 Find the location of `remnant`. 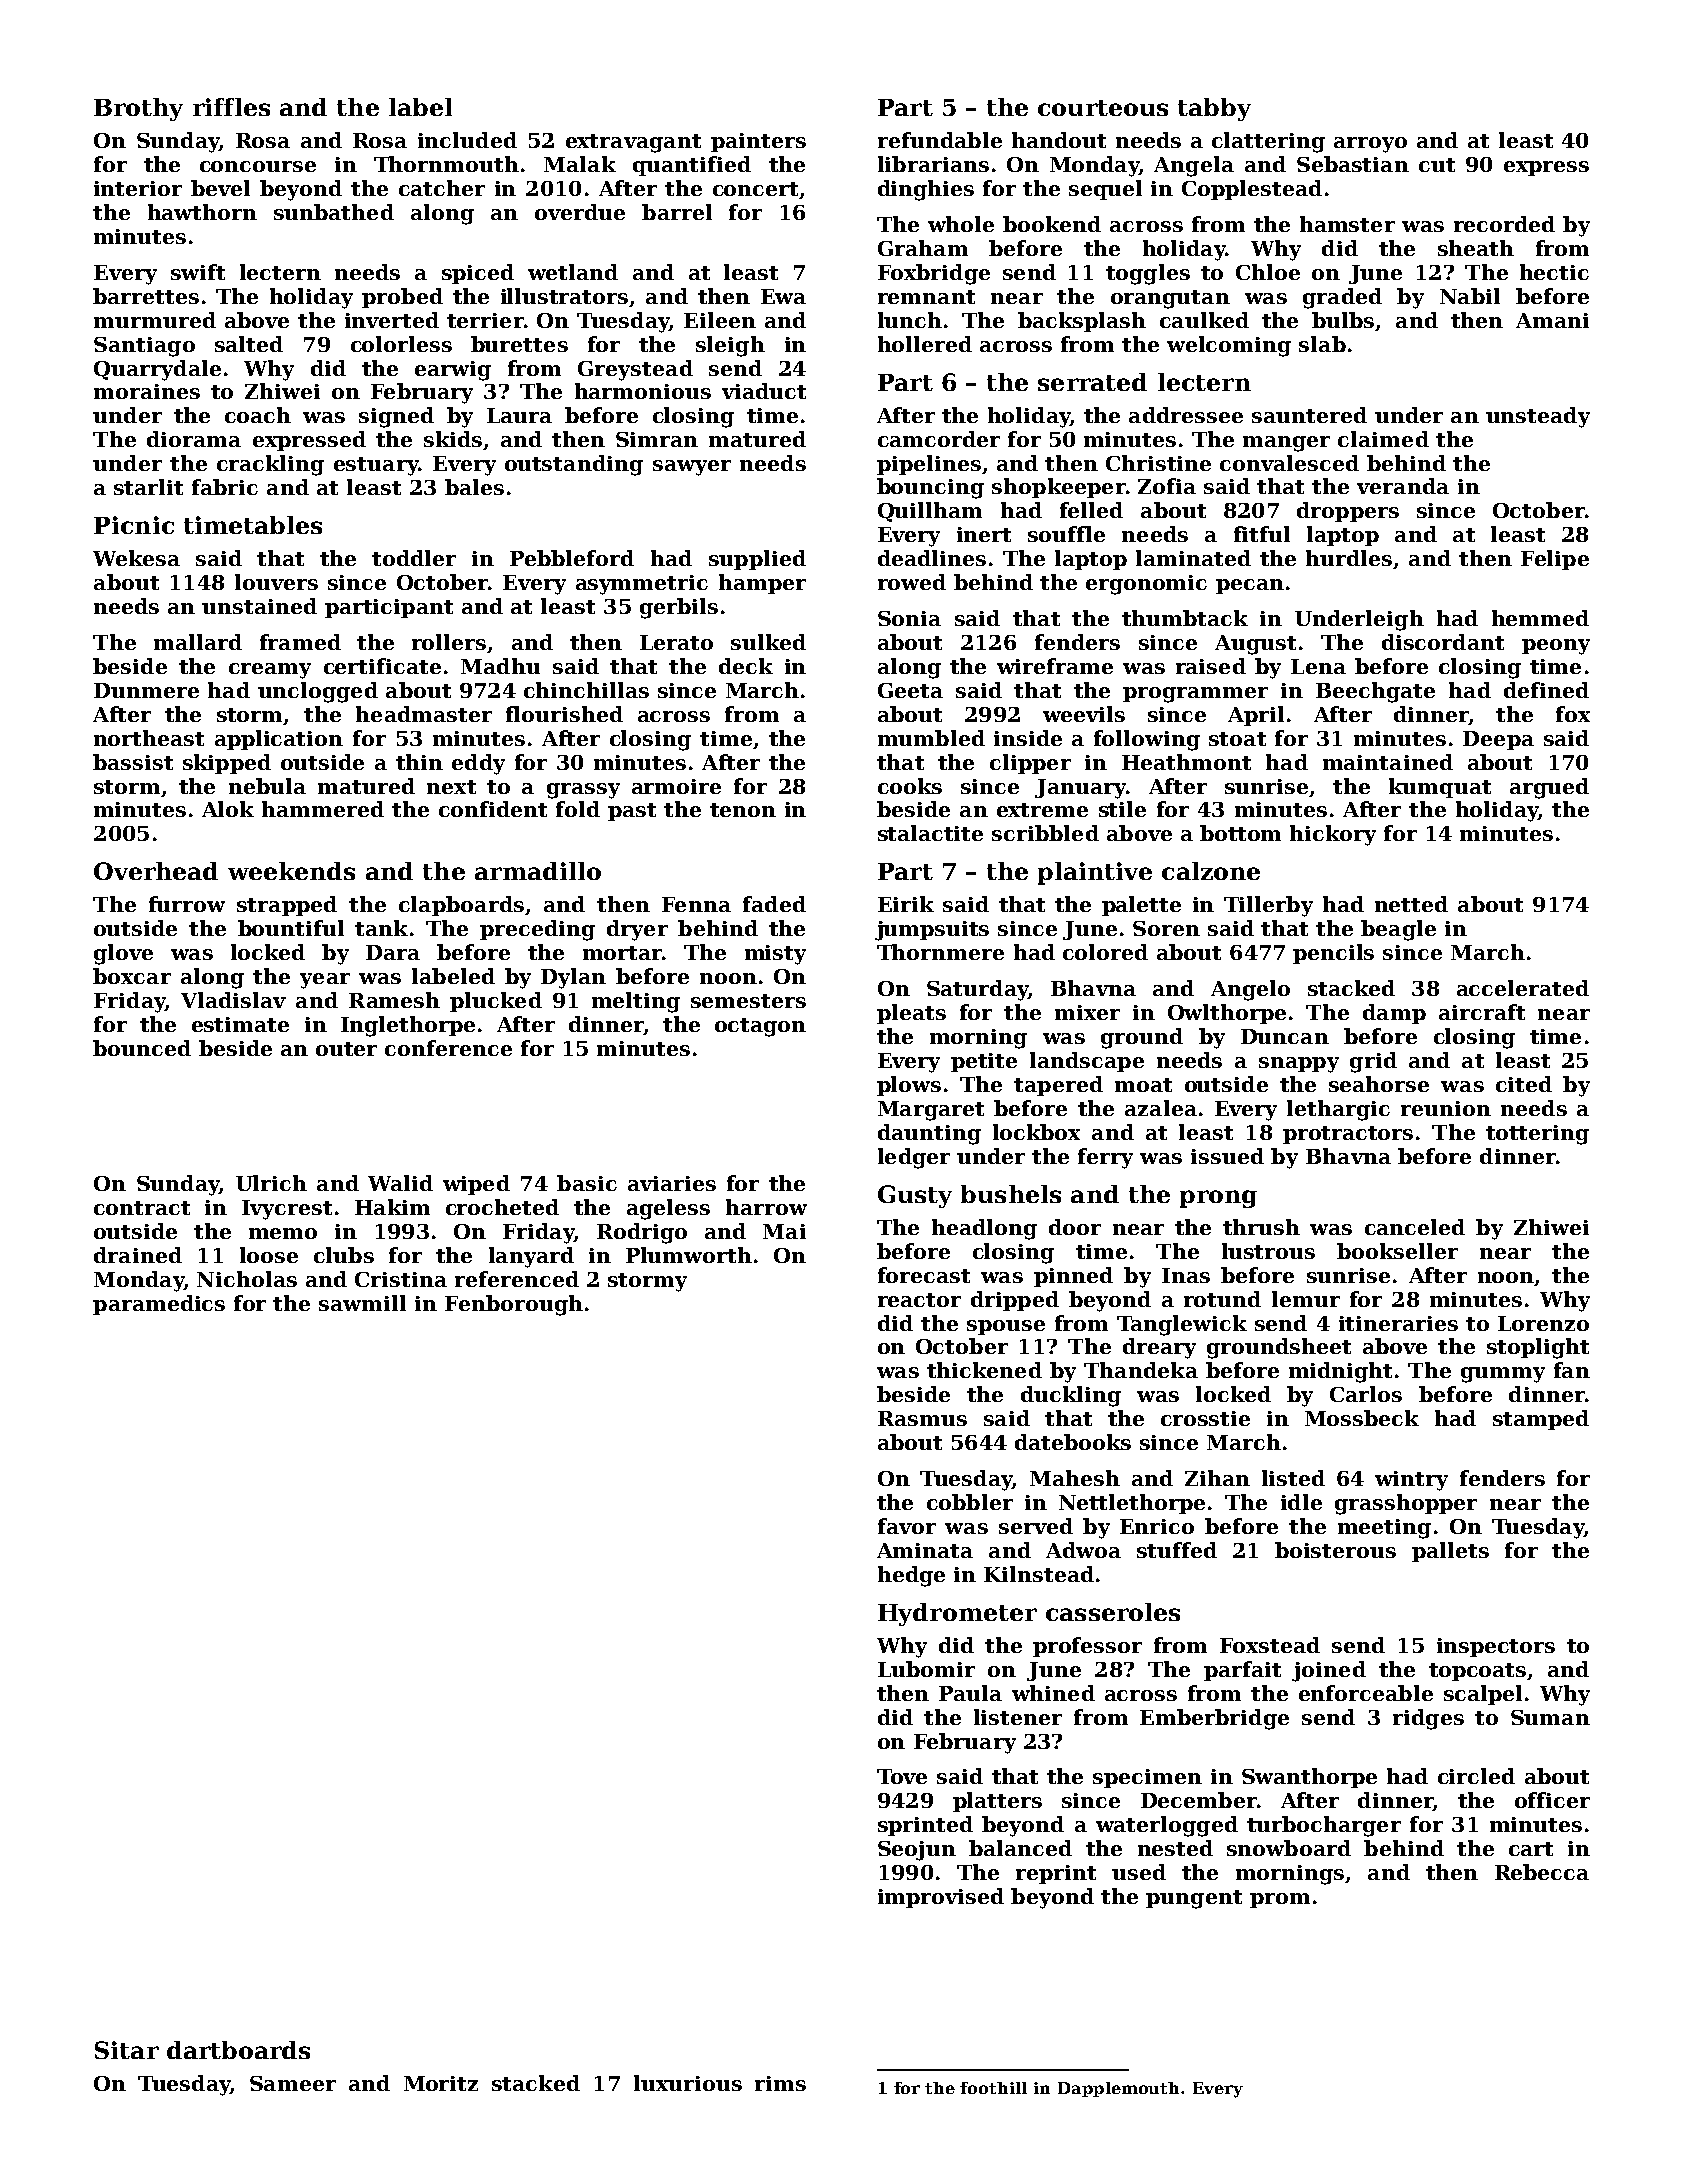

remnant is located at coordinates (926, 297).
